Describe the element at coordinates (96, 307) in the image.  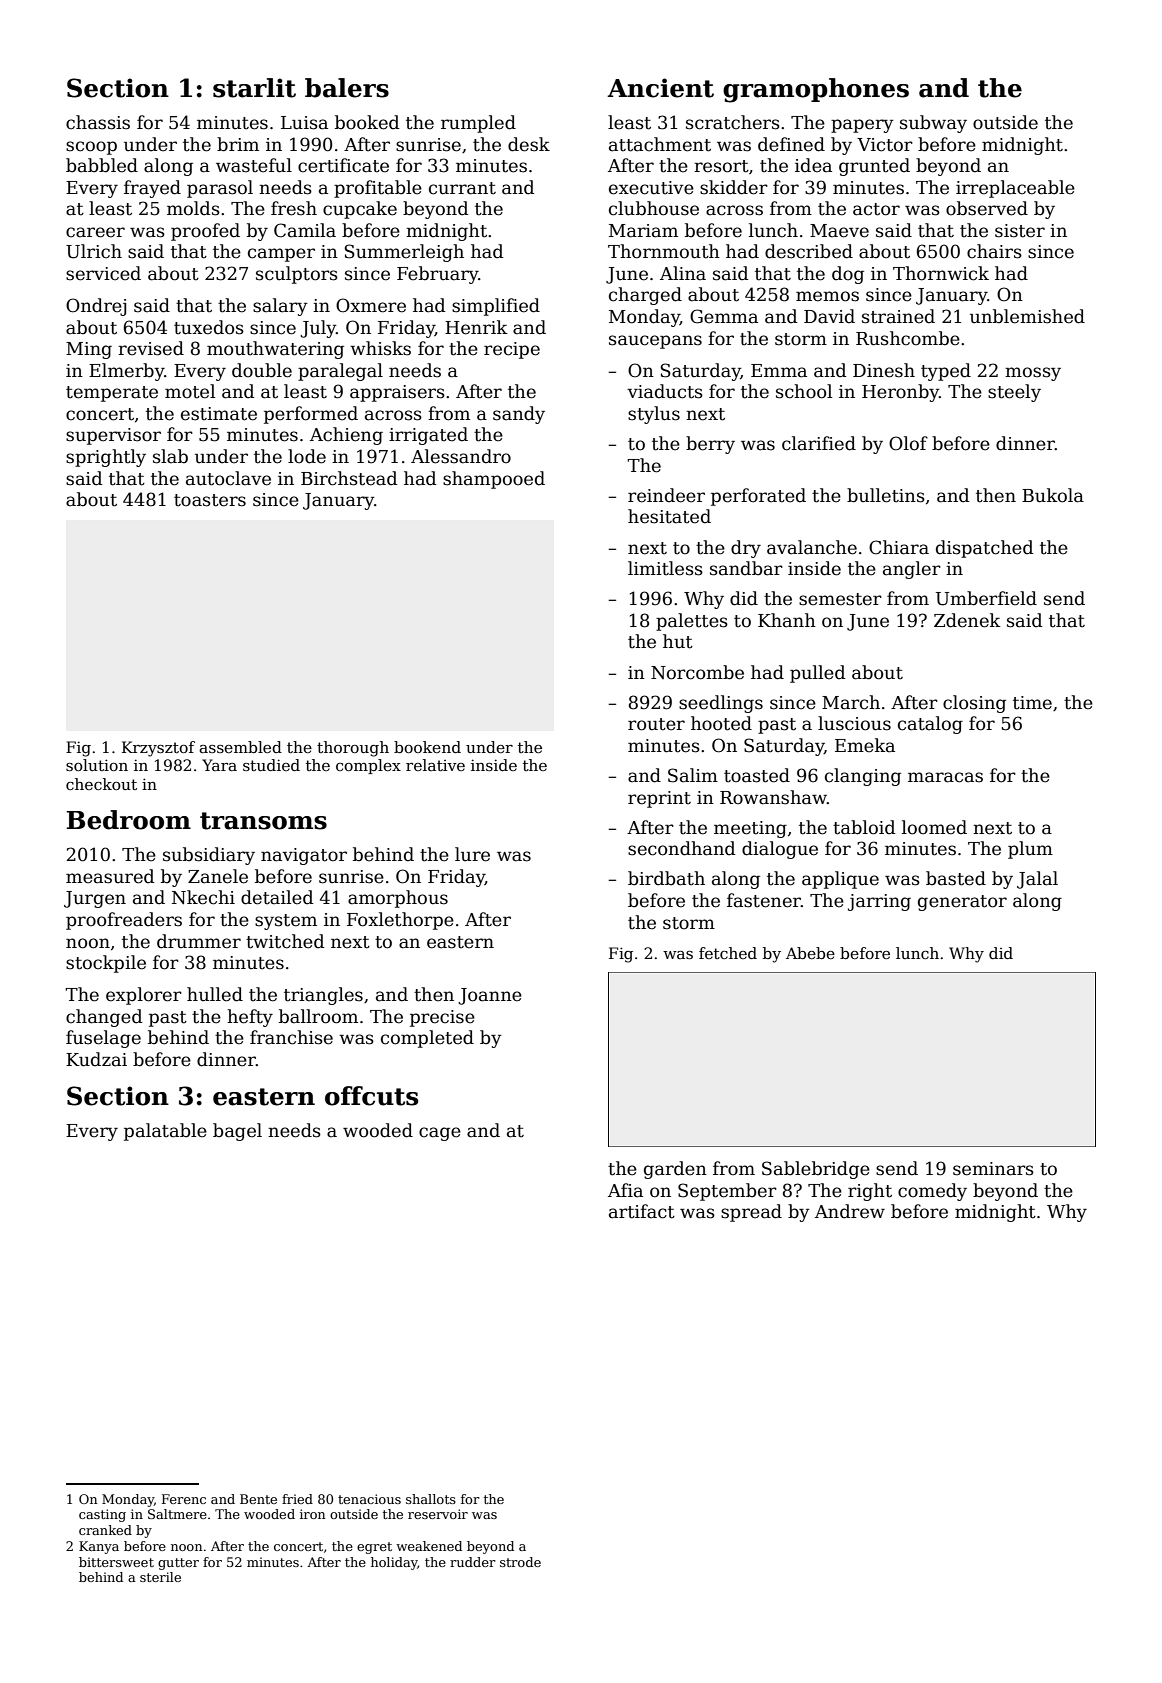
I see `Ondrej` at that location.
